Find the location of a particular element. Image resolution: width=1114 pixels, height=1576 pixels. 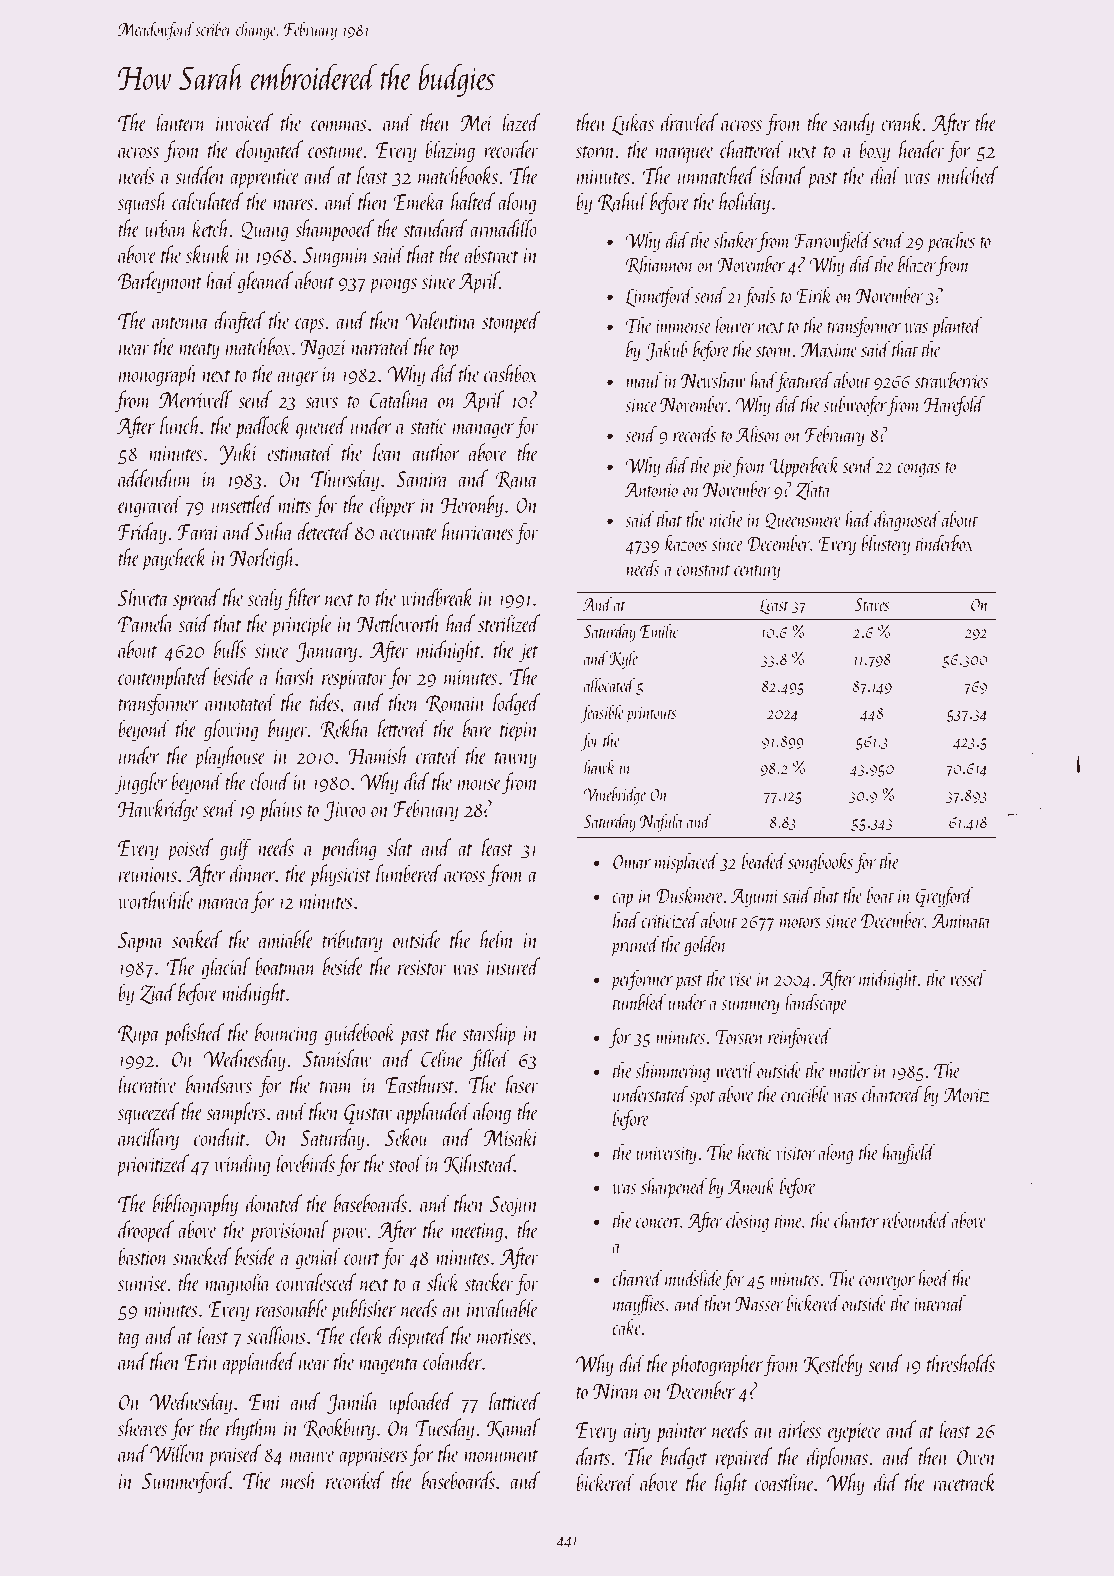

tiepin is located at coordinates (519, 732).
